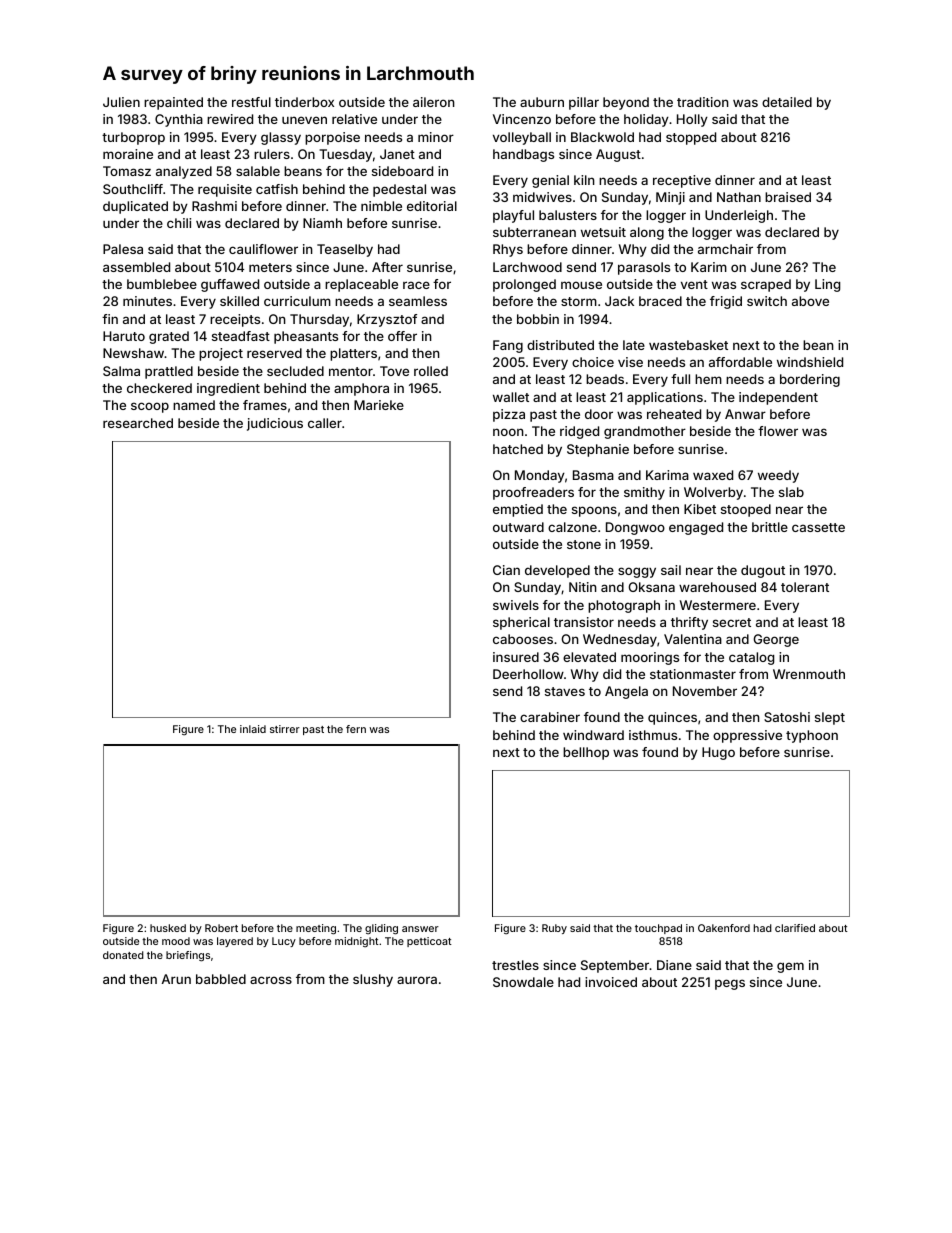  What do you see at coordinates (618, 155) in the document?
I see `August` at bounding box center [618, 155].
